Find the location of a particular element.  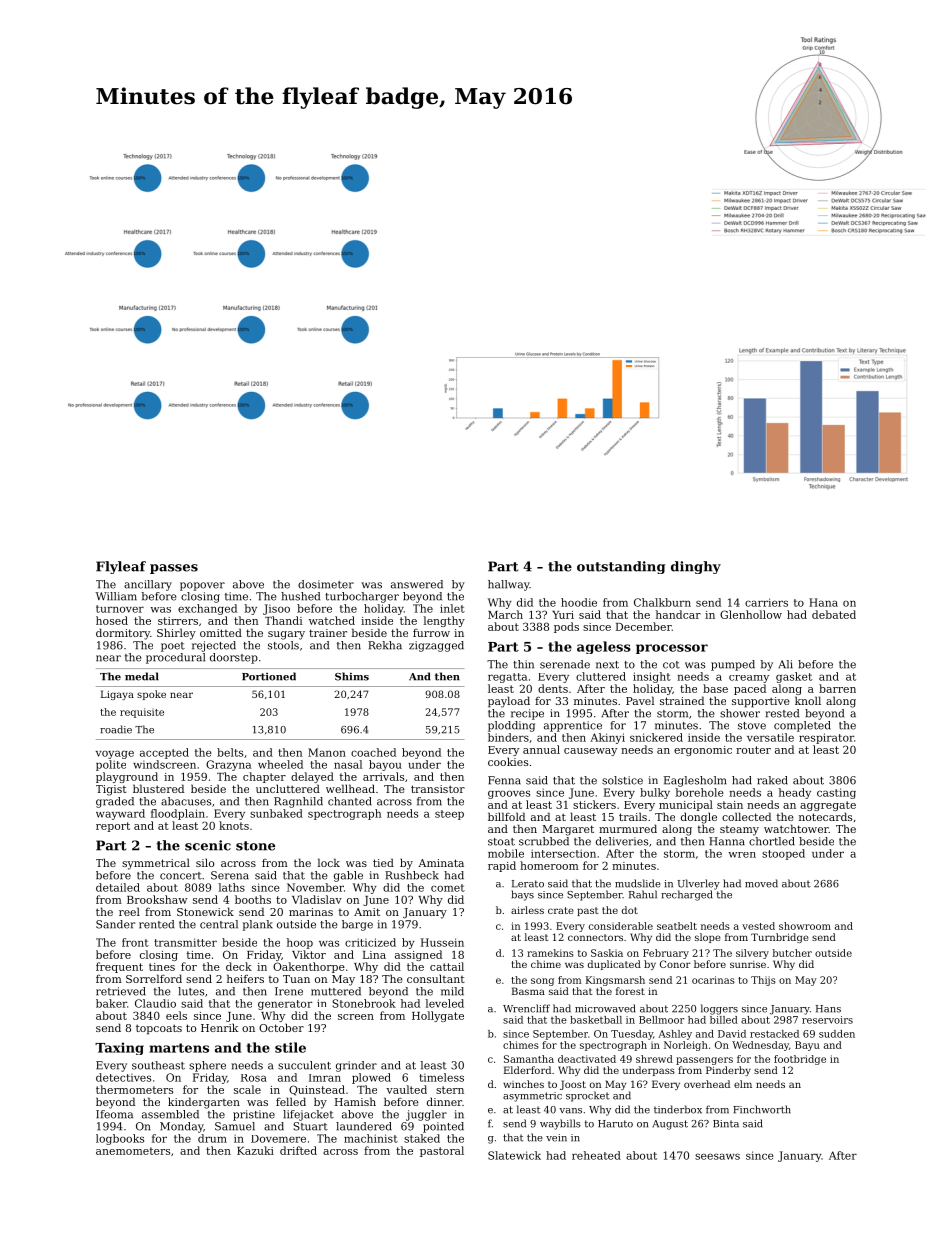

pristine is located at coordinates (254, 1115).
